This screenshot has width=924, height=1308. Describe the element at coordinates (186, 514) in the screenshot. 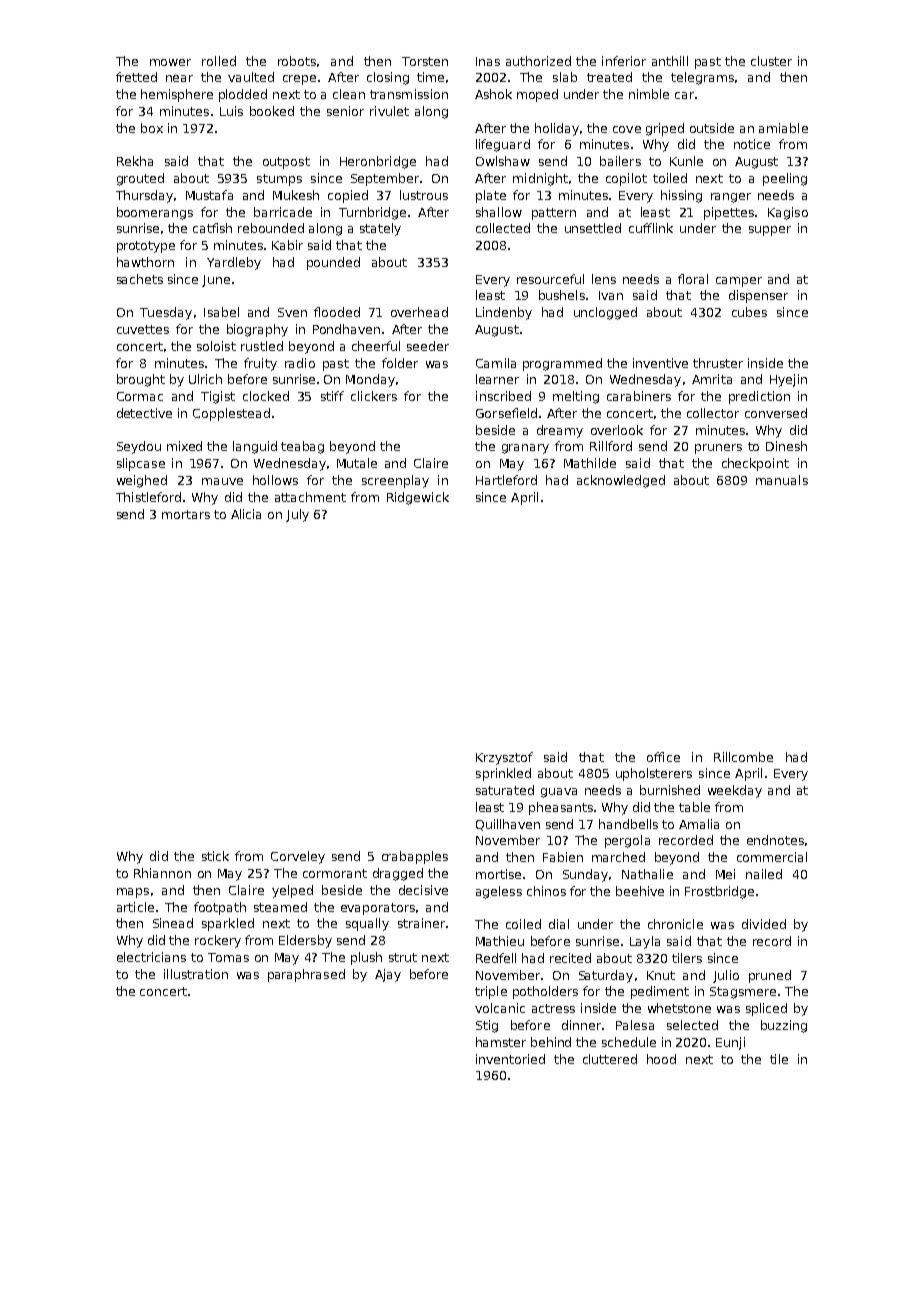

I see `mortars` at that location.
